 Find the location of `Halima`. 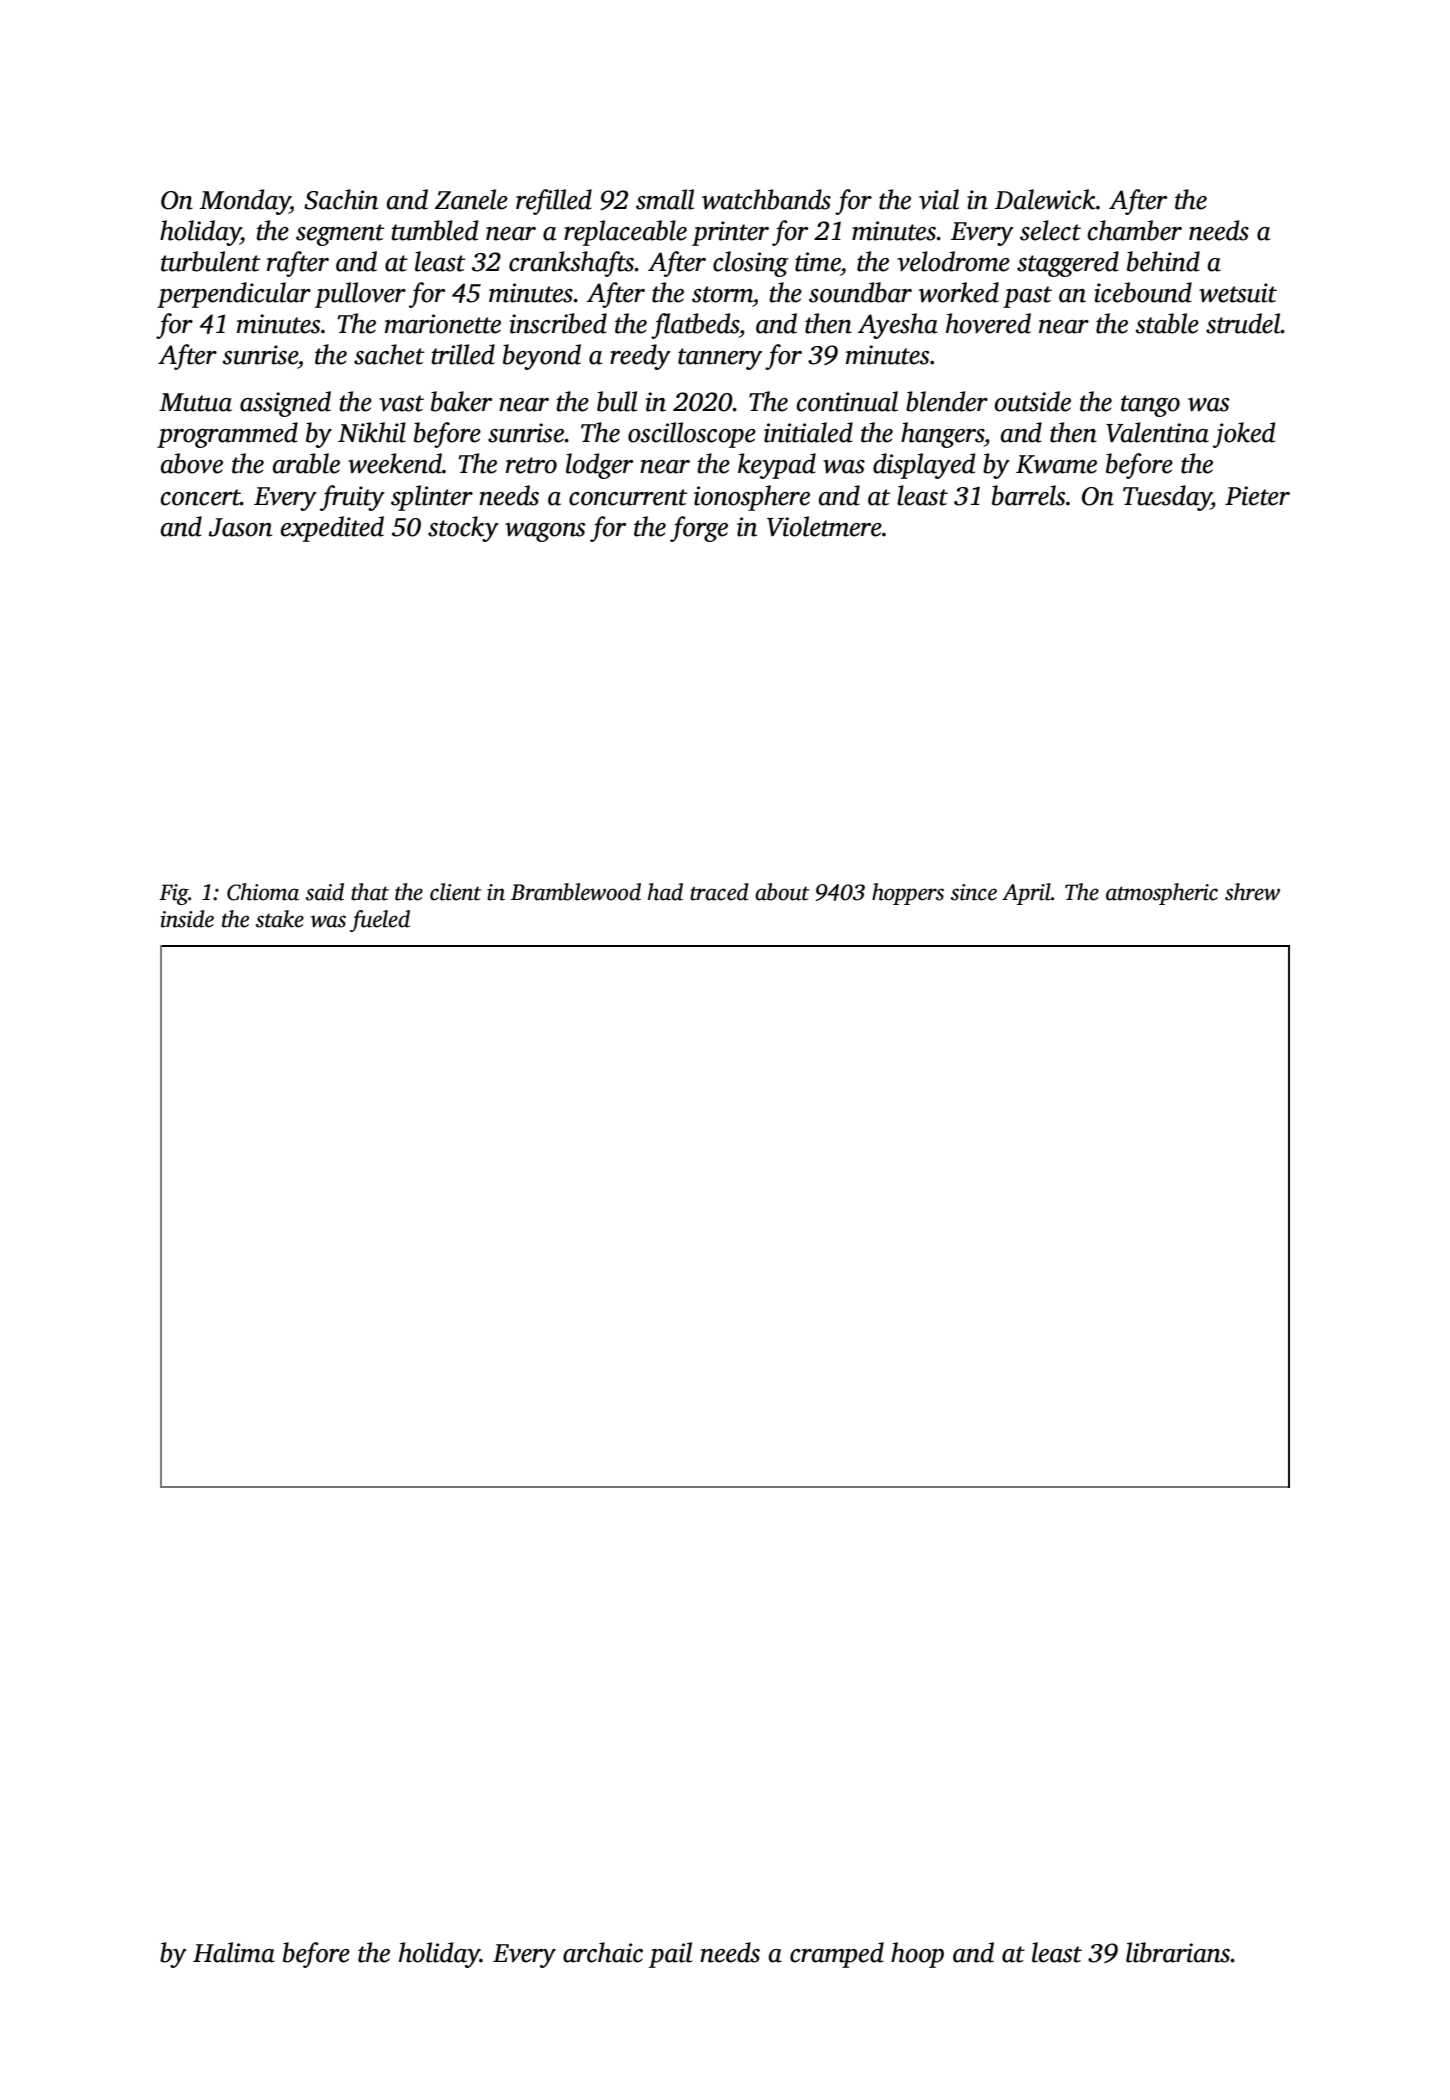

Halima is located at coordinates (234, 1952).
